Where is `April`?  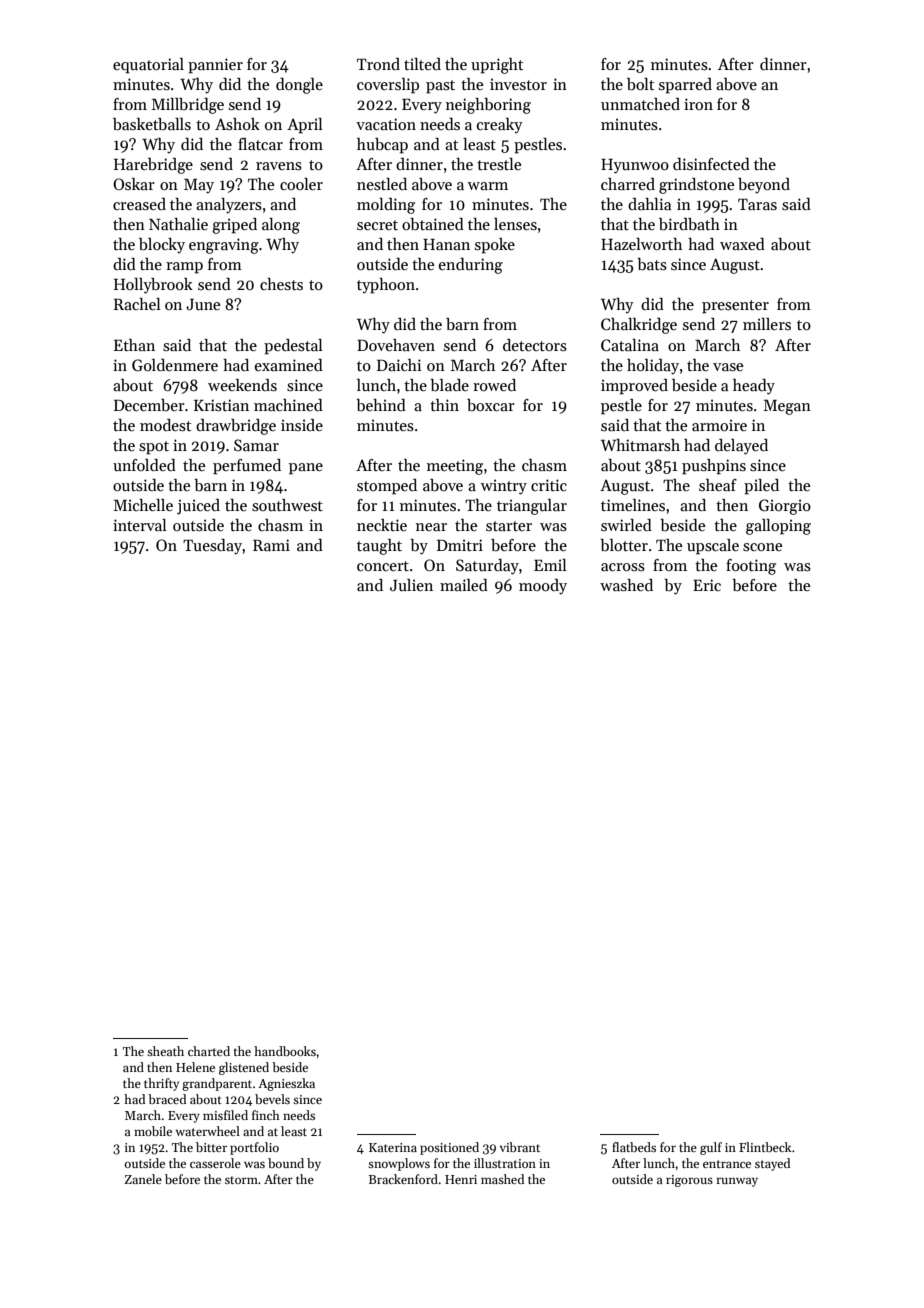
April is located at coordinates (305, 126).
